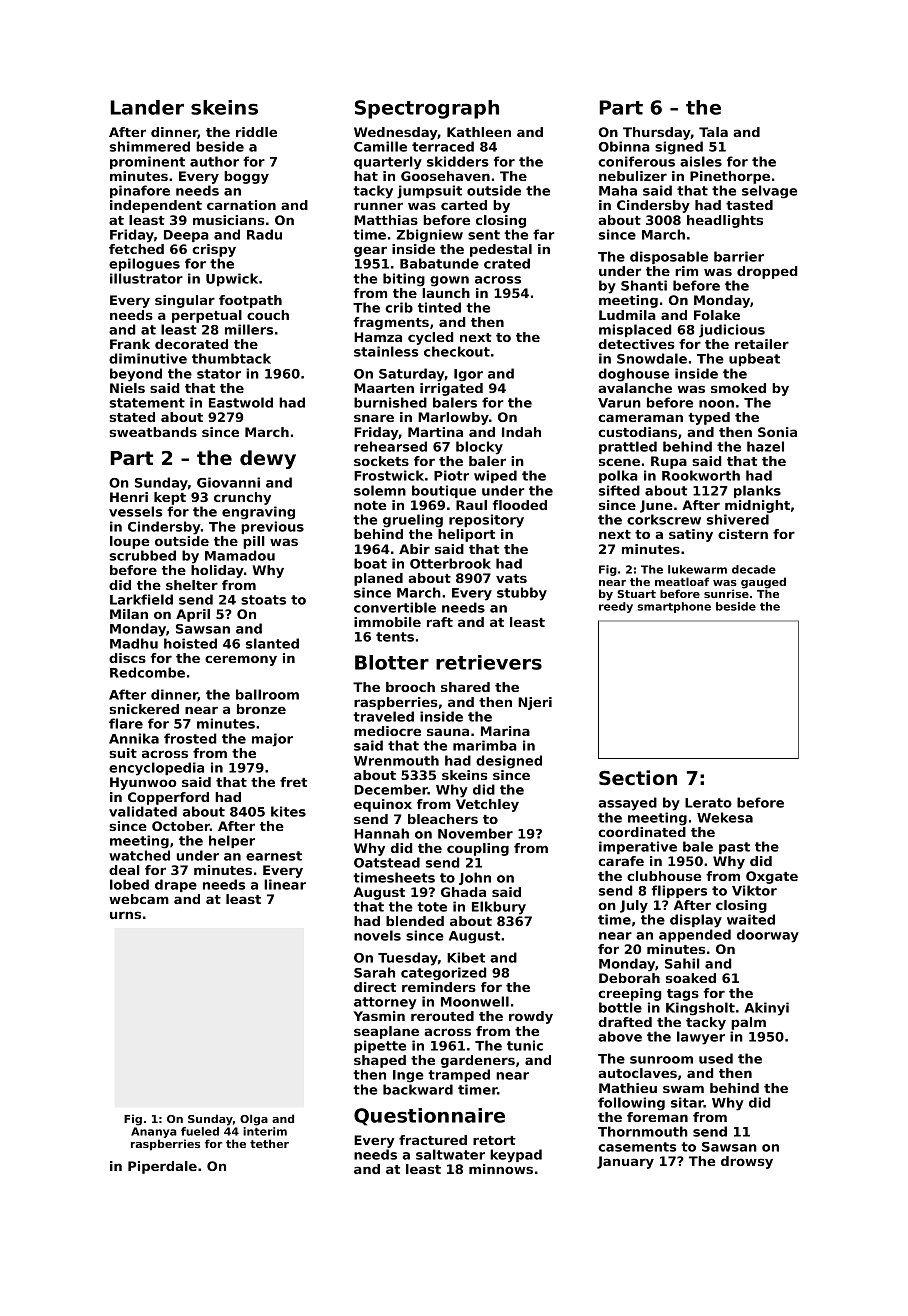 This image has width=908, height=1316. I want to click on Tala, so click(713, 132).
